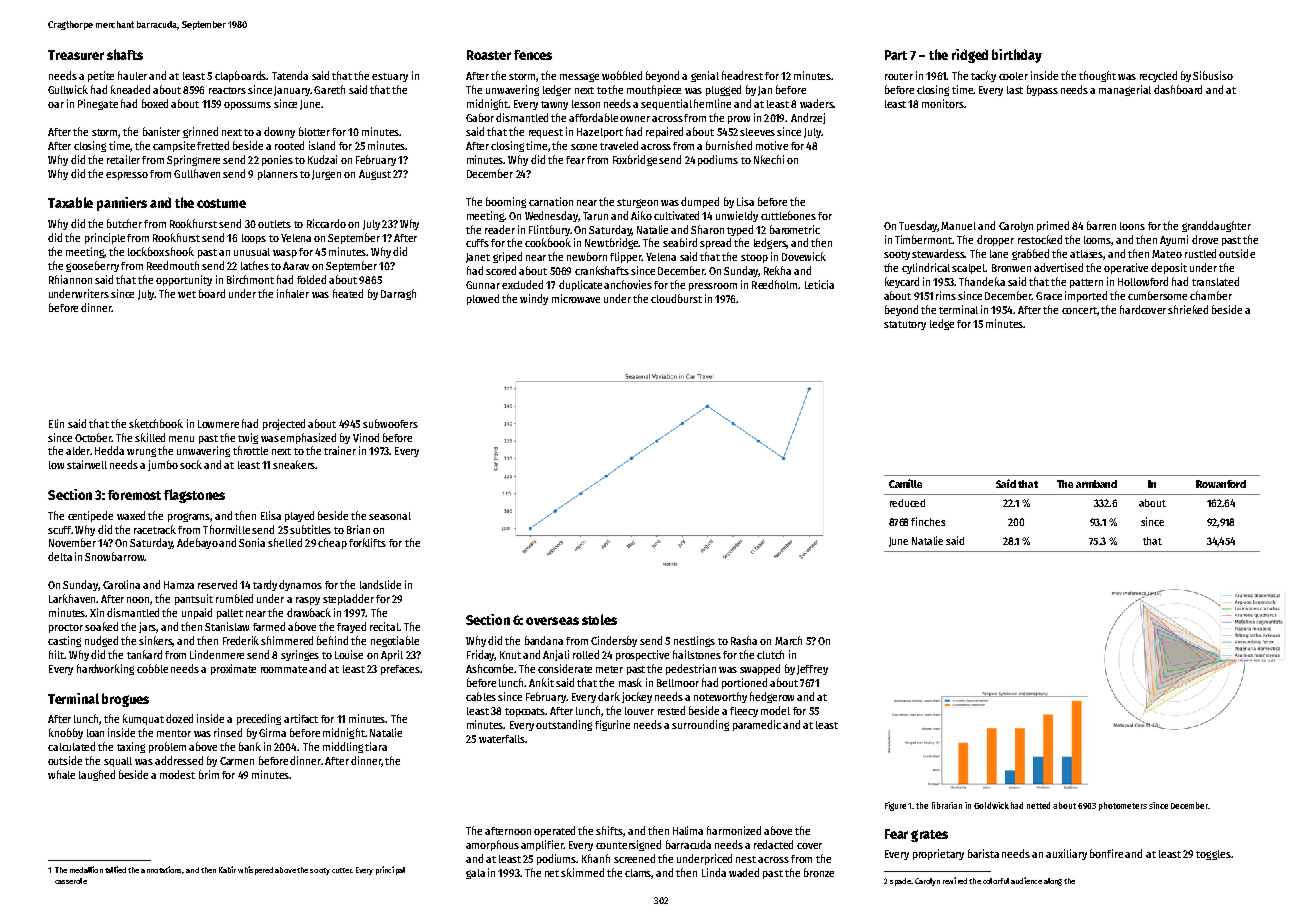 The height and width of the screenshot is (924, 1308). What do you see at coordinates (56, 423) in the screenshot?
I see `Elin` at bounding box center [56, 423].
